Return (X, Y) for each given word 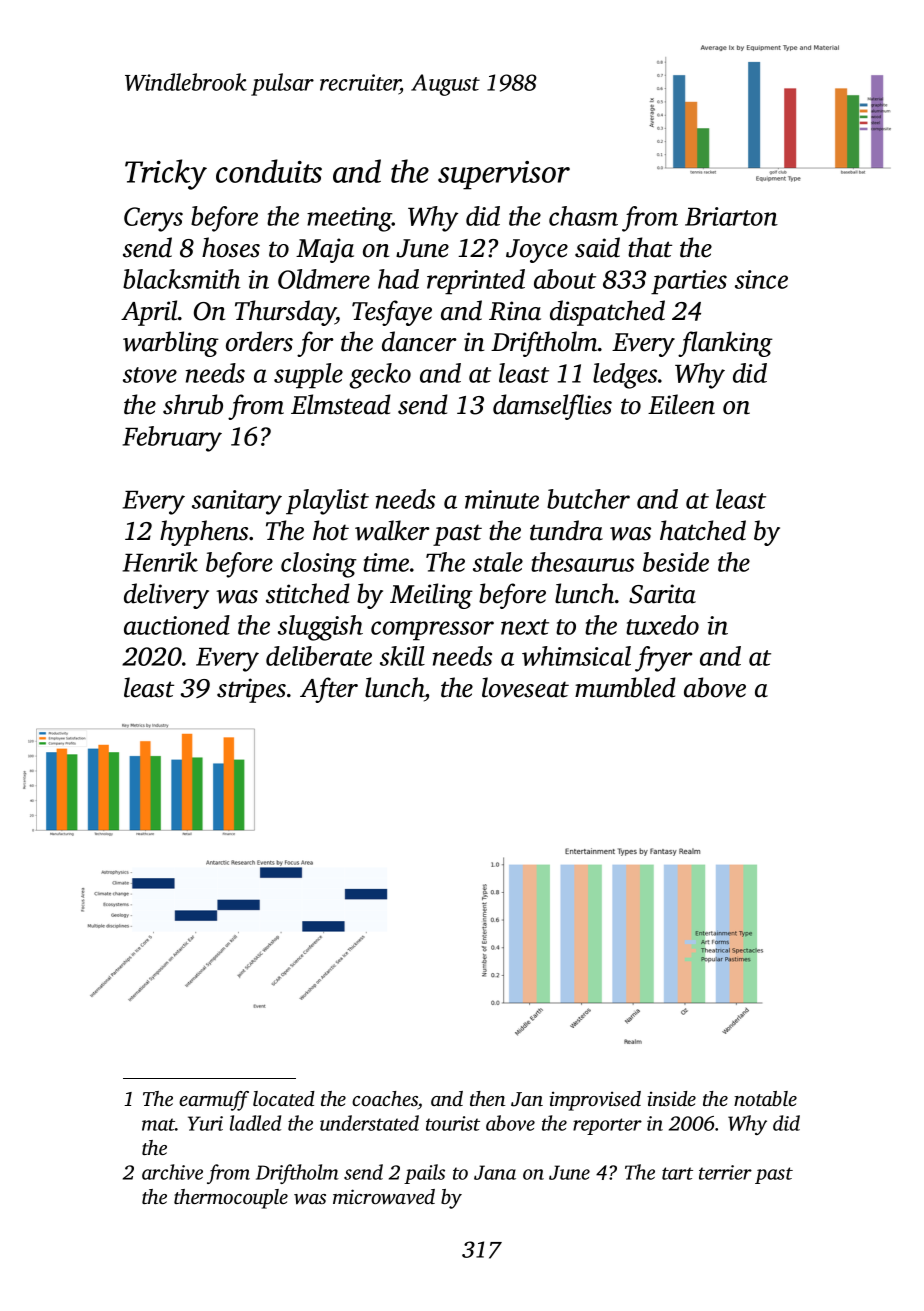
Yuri (205, 1123)
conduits (269, 171)
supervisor (504, 175)
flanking (725, 344)
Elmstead (341, 404)
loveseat (525, 687)
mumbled (625, 687)
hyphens (204, 533)
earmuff (214, 1101)
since (761, 279)
